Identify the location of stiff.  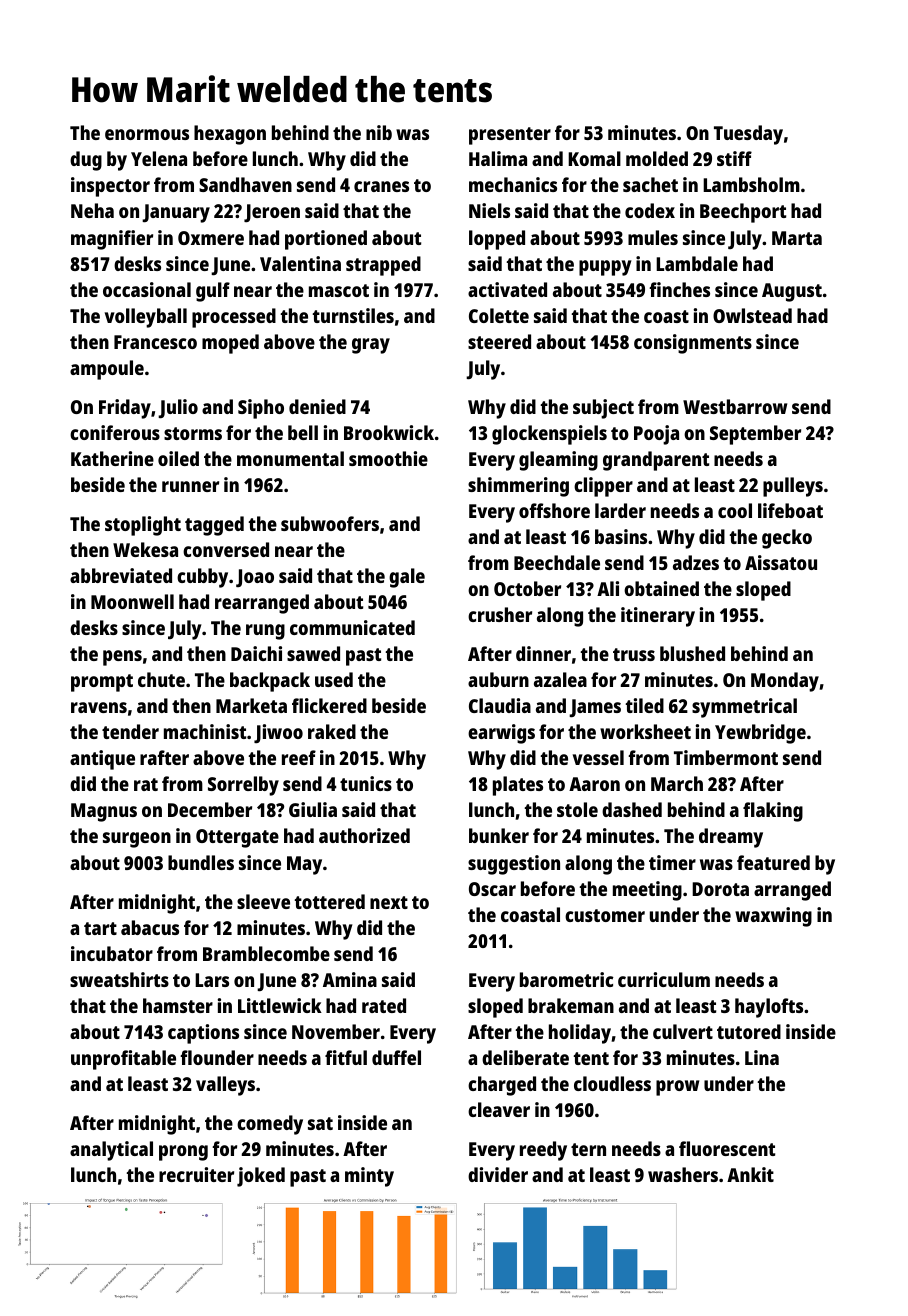
(734, 158).
